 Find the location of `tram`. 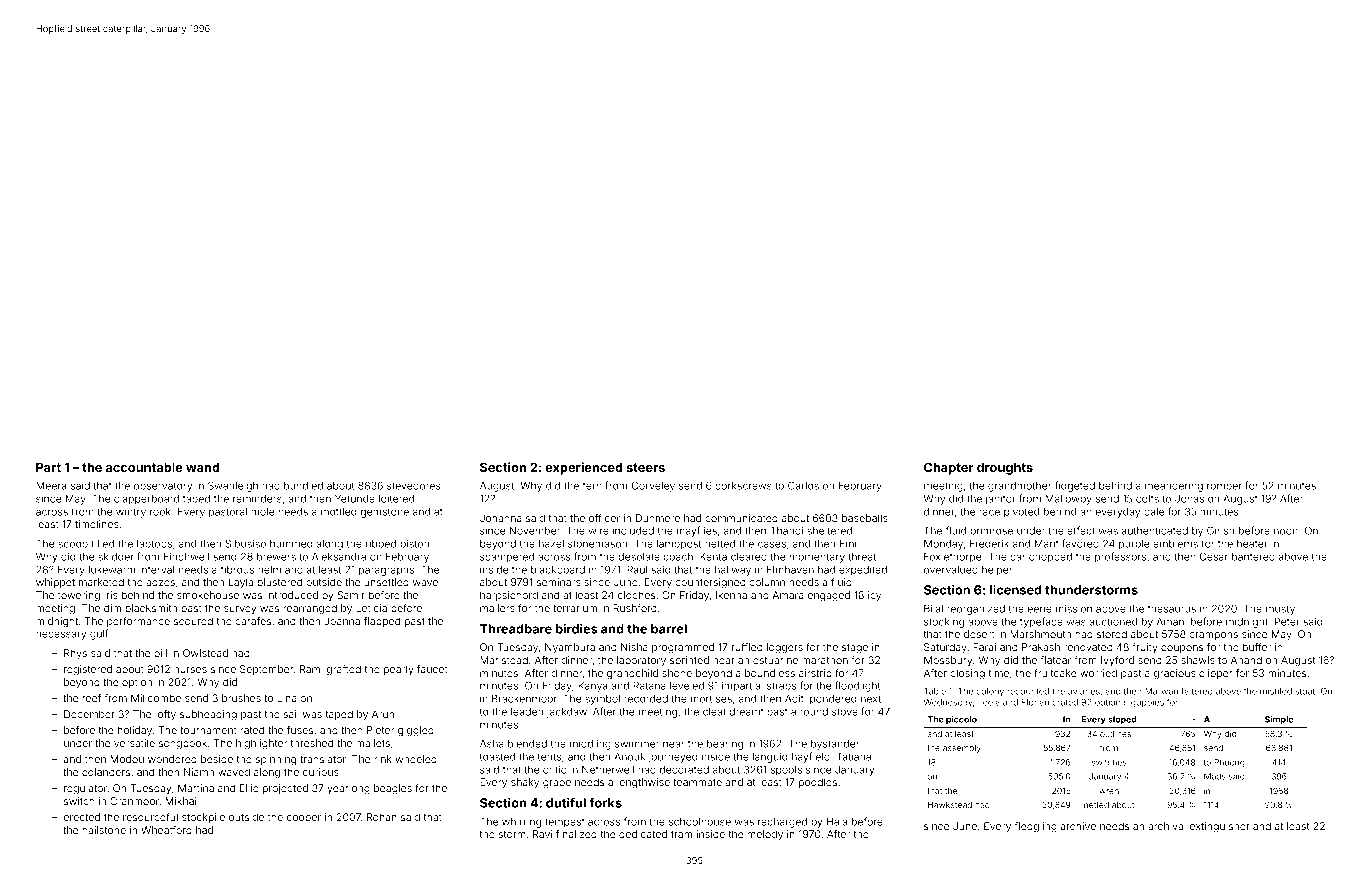

tram is located at coordinates (681, 834).
